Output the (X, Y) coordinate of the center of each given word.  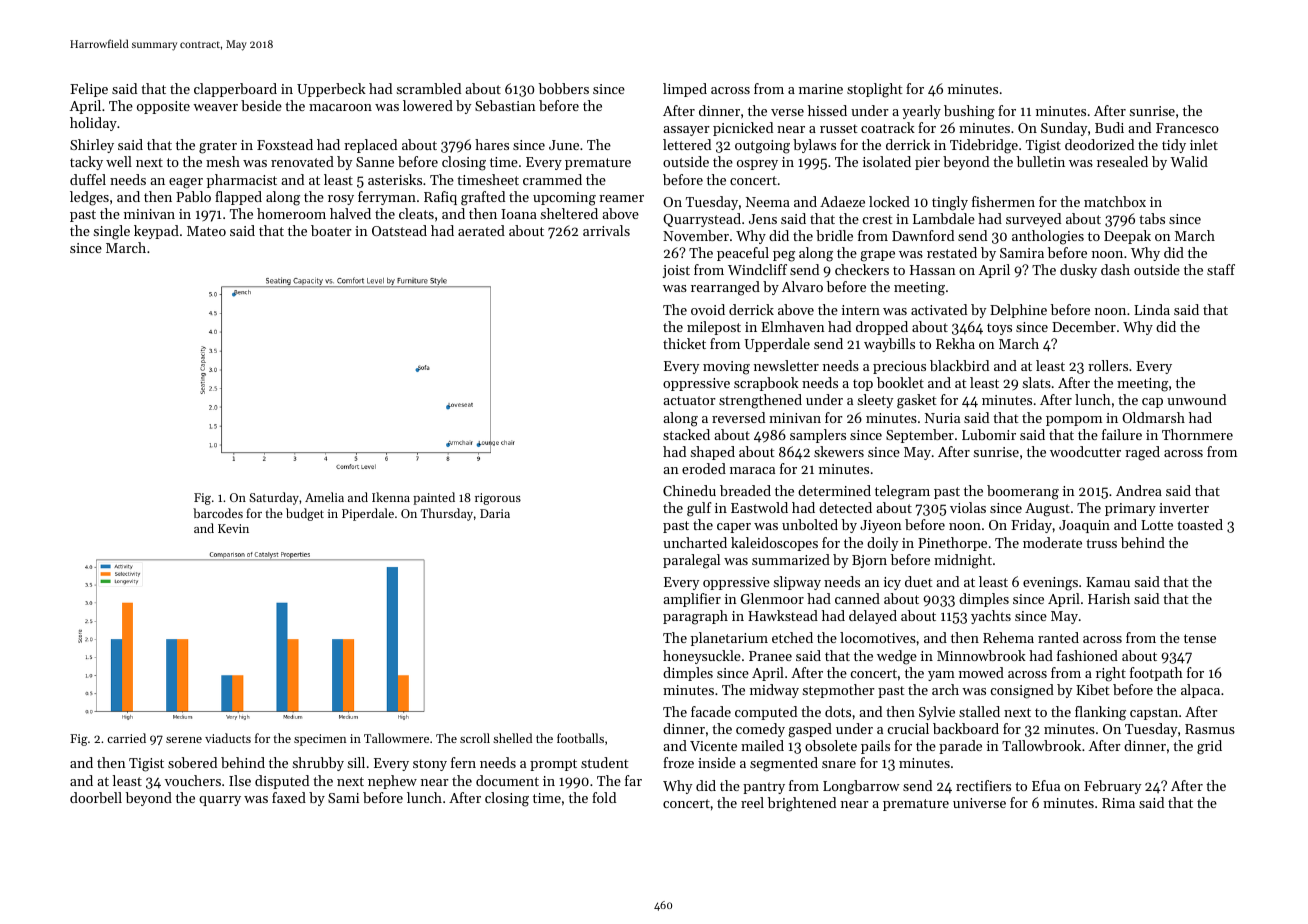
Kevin (233, 528)
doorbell (96, 797)
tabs (1152, 218)
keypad (156, 232)
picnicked (743, 129)
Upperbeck (331, 90)
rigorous (498, 499)
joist (676, 271)
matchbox (1115, 201)
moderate (1052, 542)
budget (305, 514)
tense (1200, 638)
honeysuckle (702, 657)
